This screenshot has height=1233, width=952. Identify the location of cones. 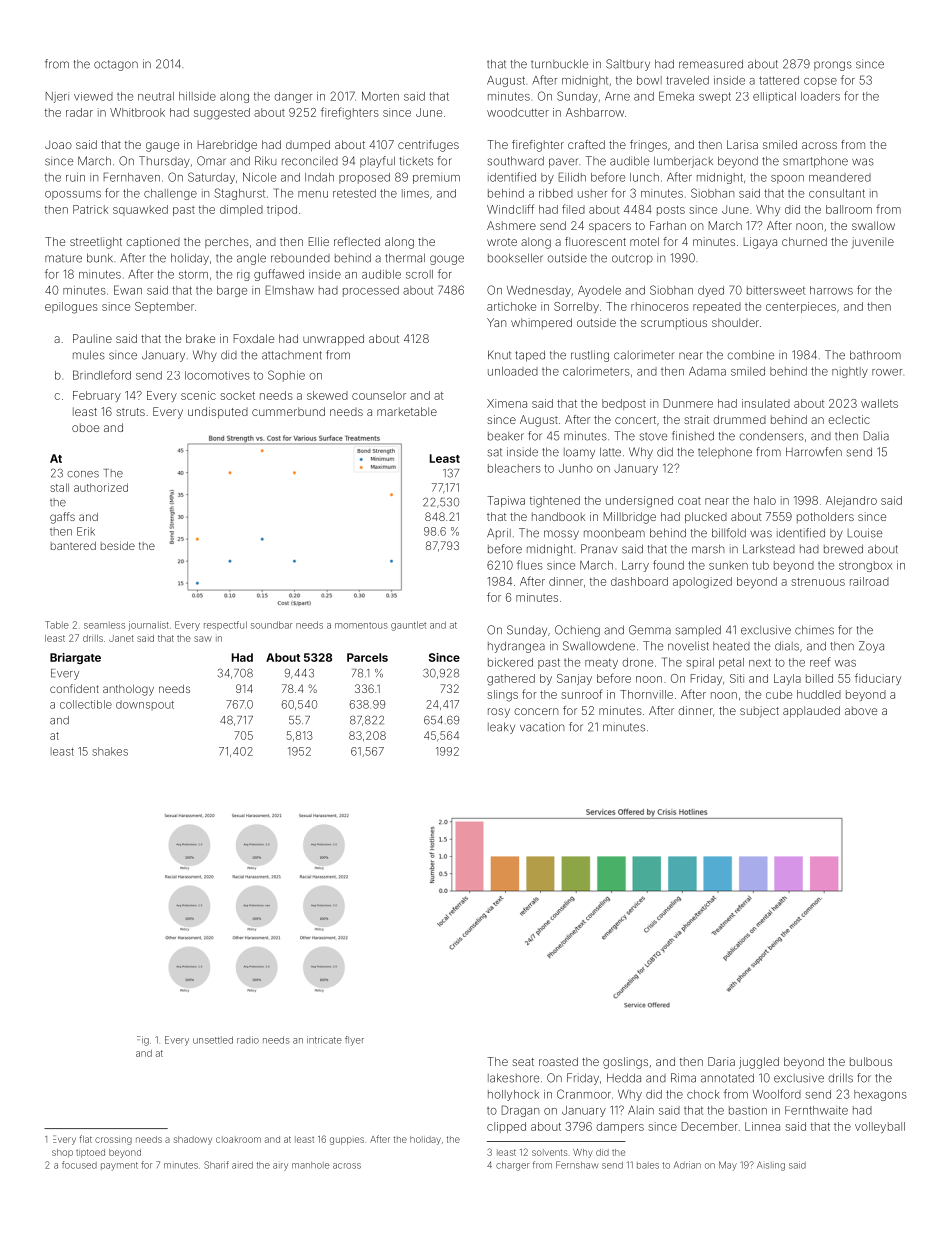
(83, 474).
